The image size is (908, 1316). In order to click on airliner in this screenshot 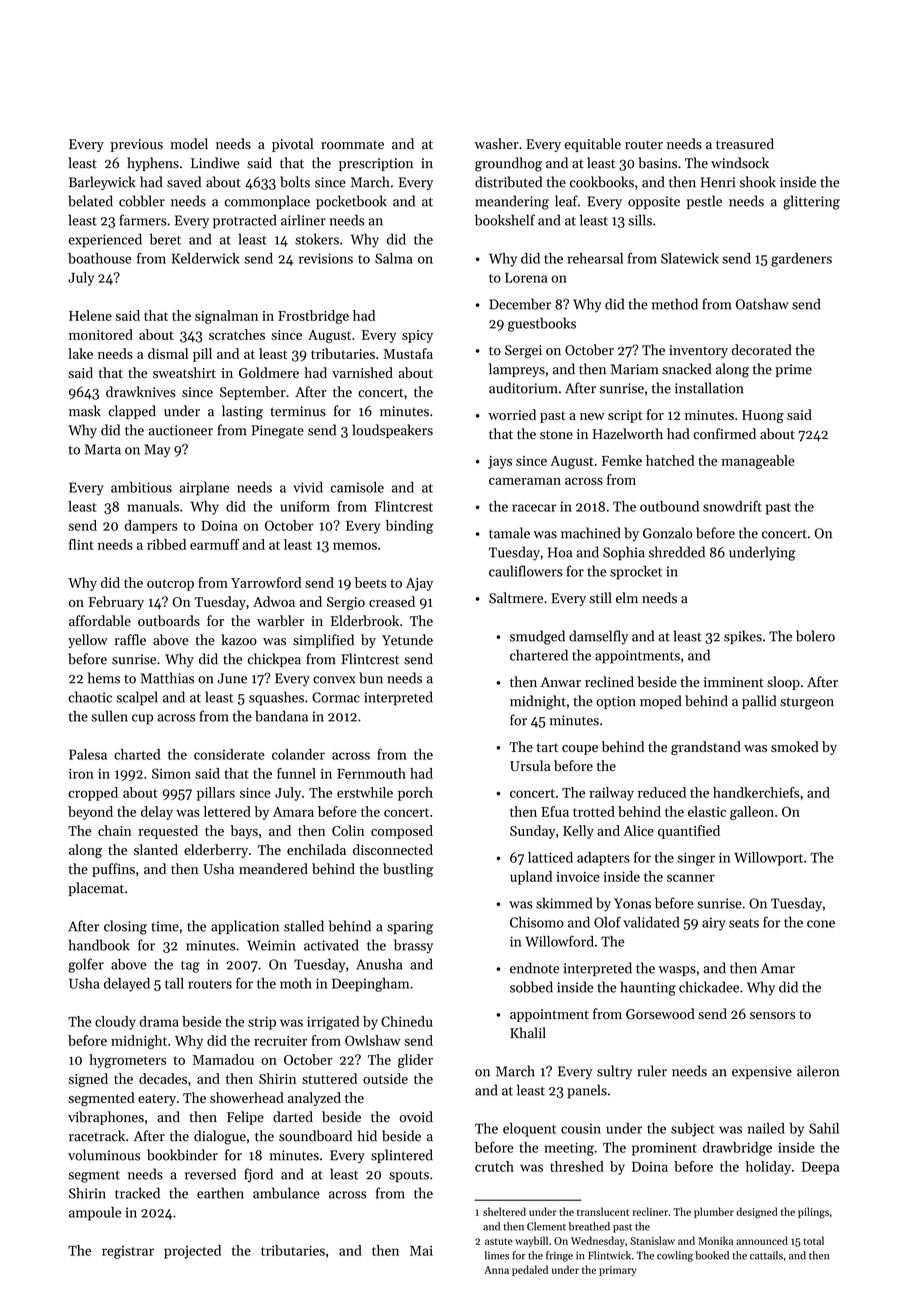, I will do `click(303, 220)`.
